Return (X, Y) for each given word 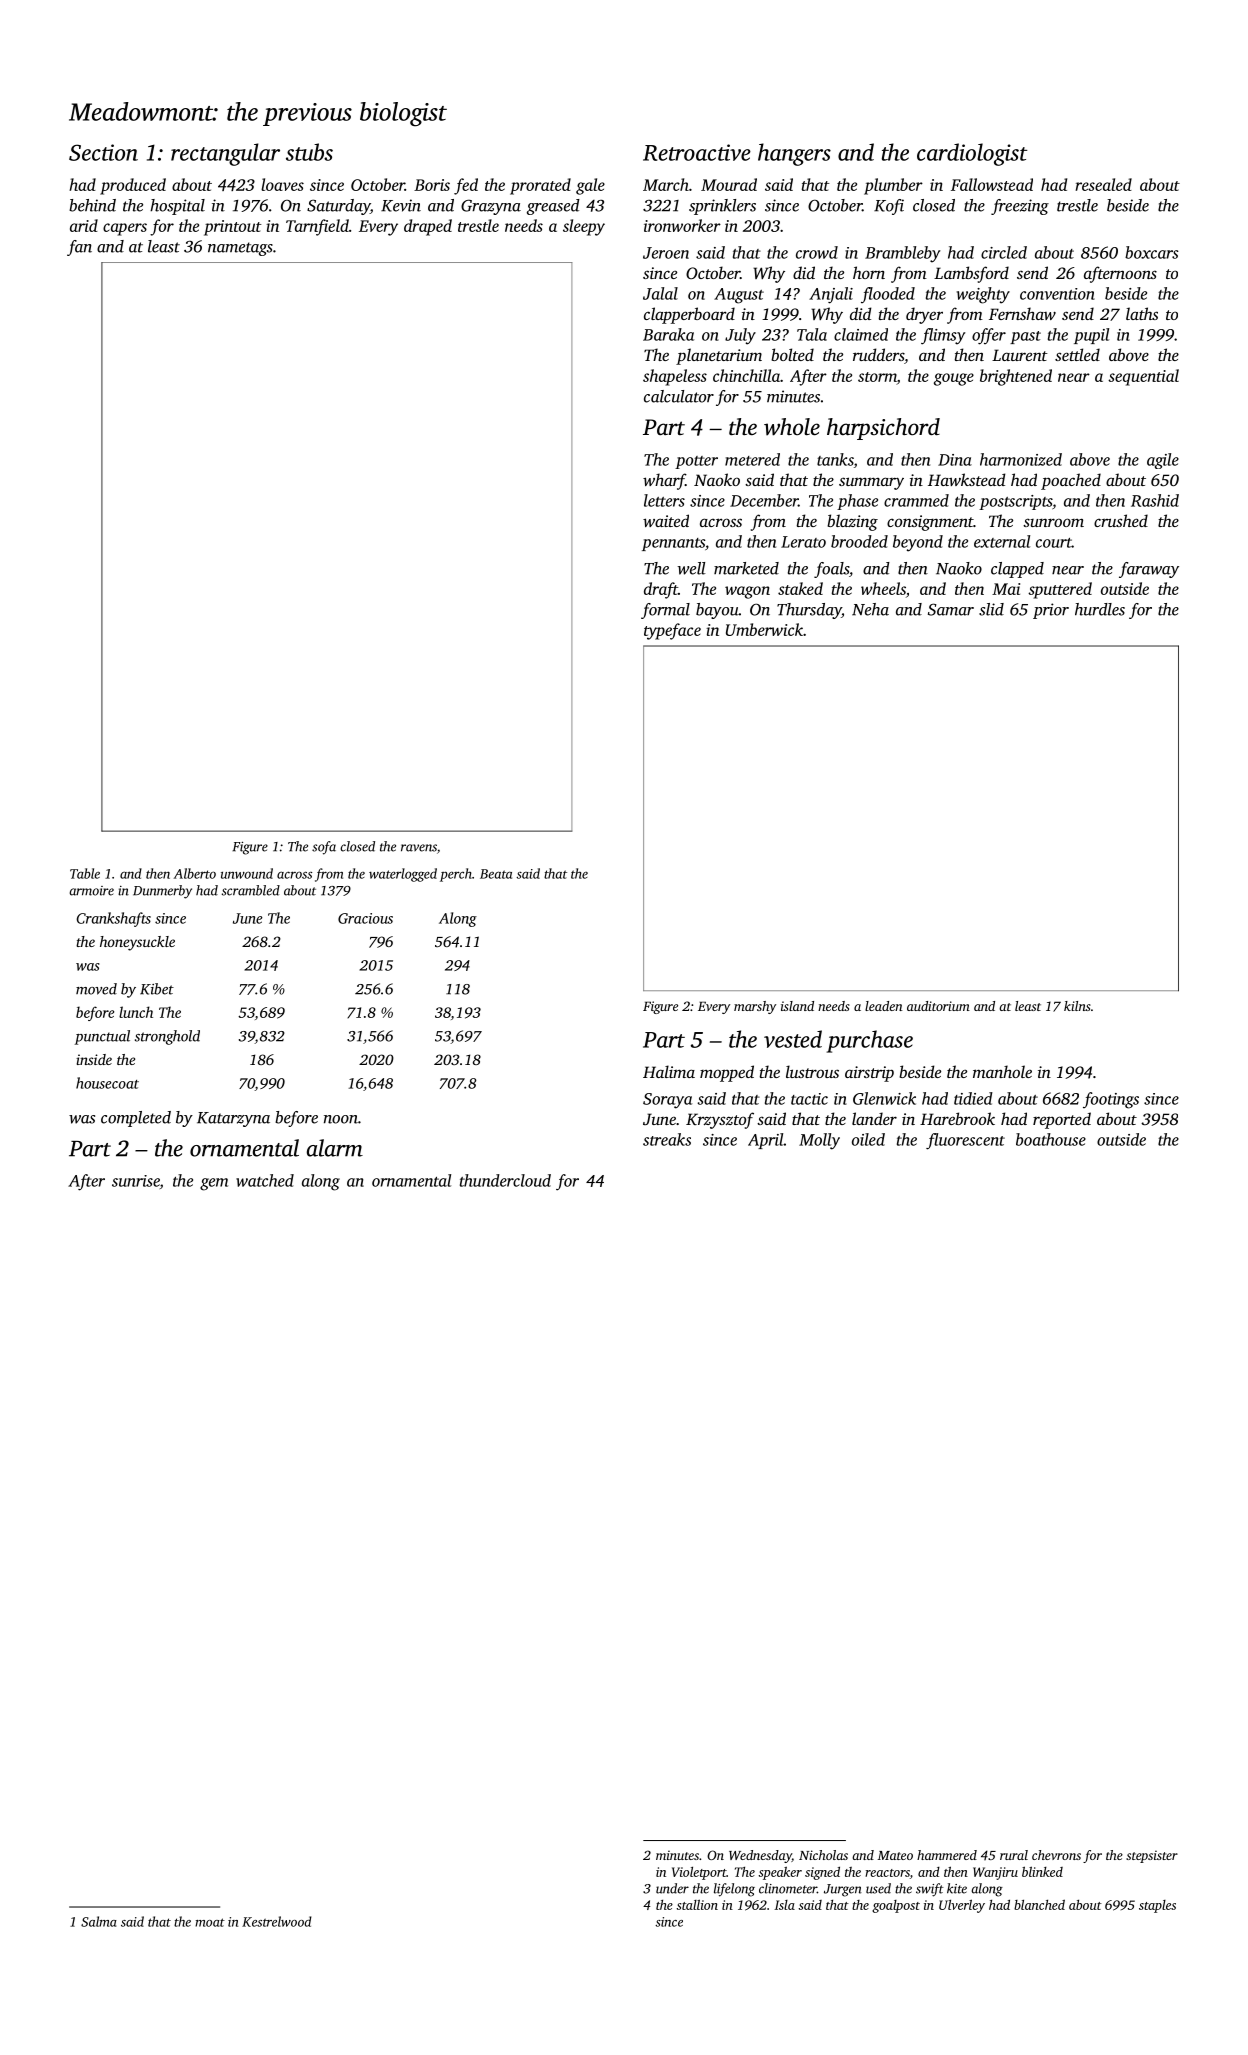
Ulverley (962, 1906)
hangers (794, 154)
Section (103, 152)
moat (210, 1922)
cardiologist (972, 154)
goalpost (896, 1906)
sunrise (136, 1181)
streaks (667, 1139)
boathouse (1051, 1139)
